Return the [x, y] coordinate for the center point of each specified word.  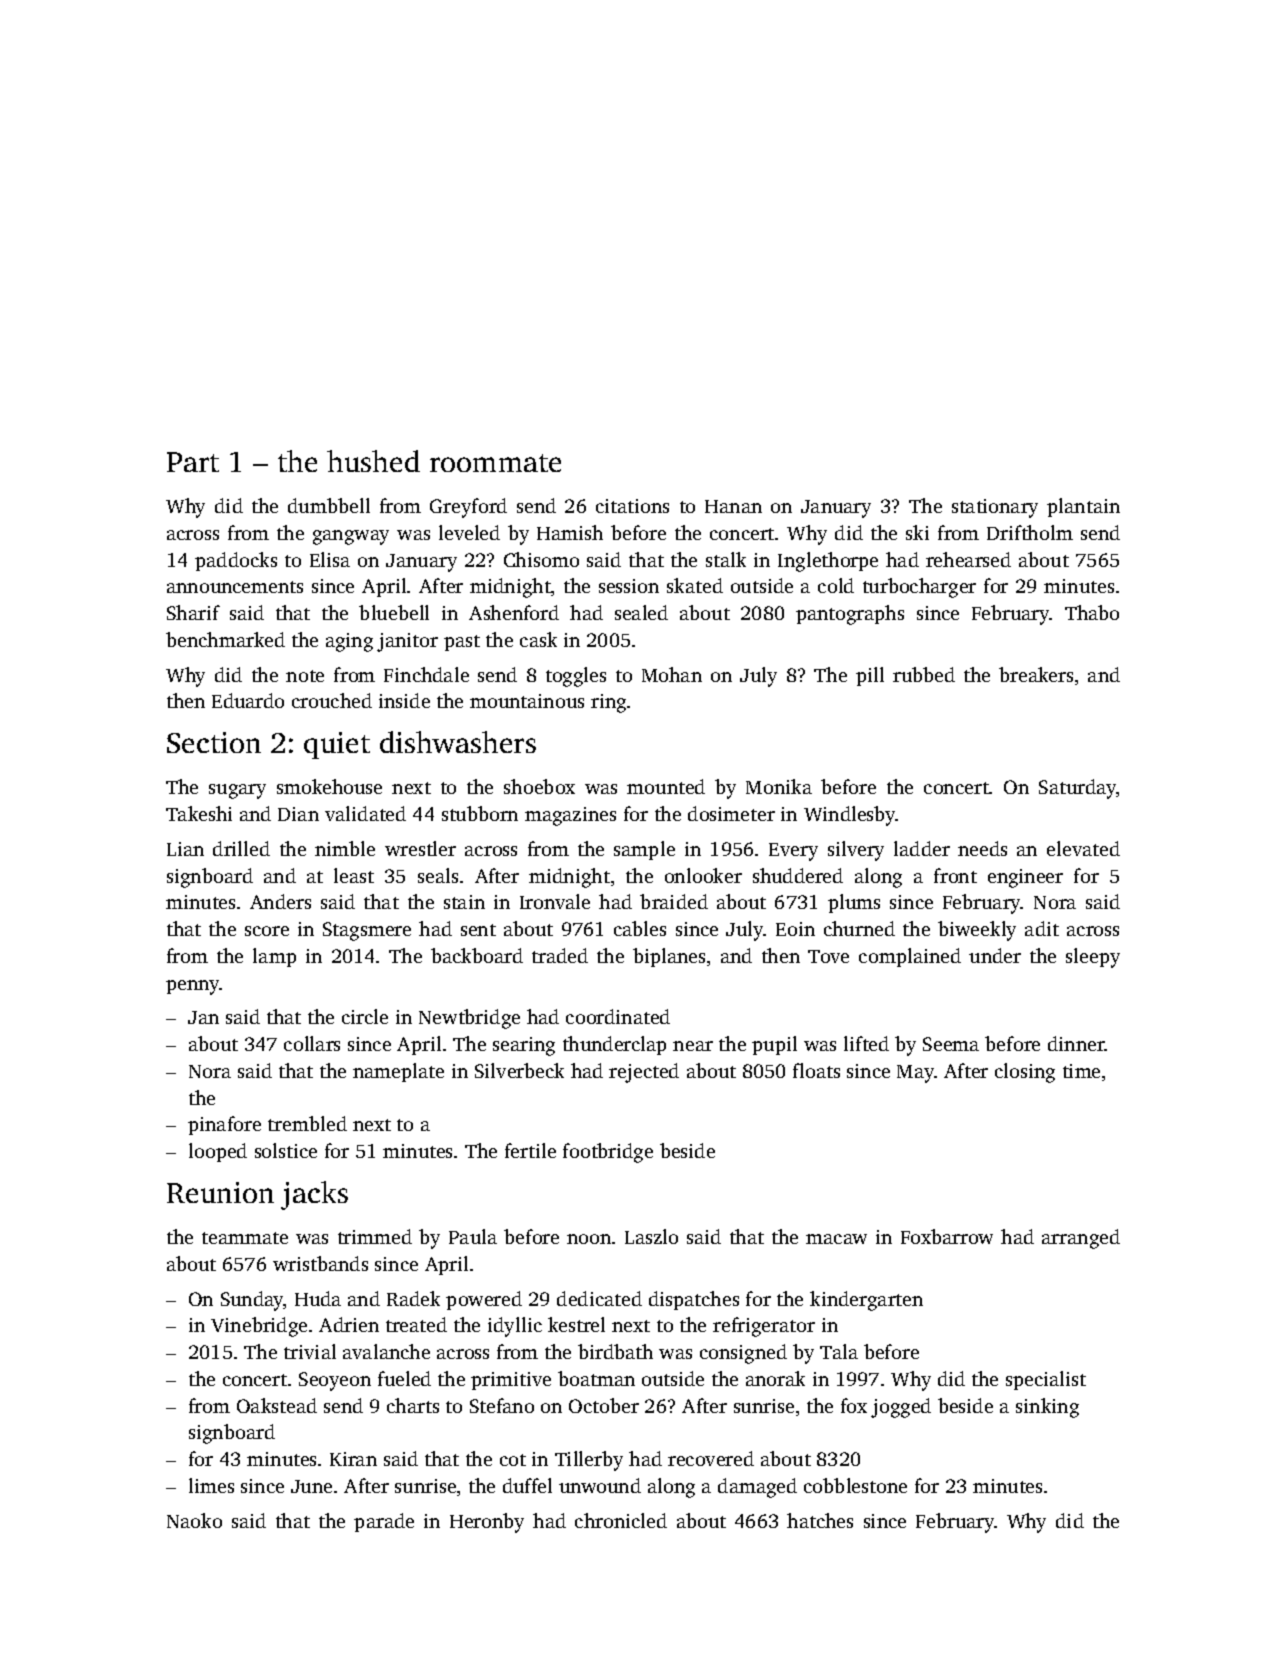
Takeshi [199, 813]
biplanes [669, 957]
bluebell [394, 612]
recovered [711, 1458]
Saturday [1077, 789]
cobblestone [855, 1485]
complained [910, 957]
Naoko [194, 1520]
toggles [576, 677]
